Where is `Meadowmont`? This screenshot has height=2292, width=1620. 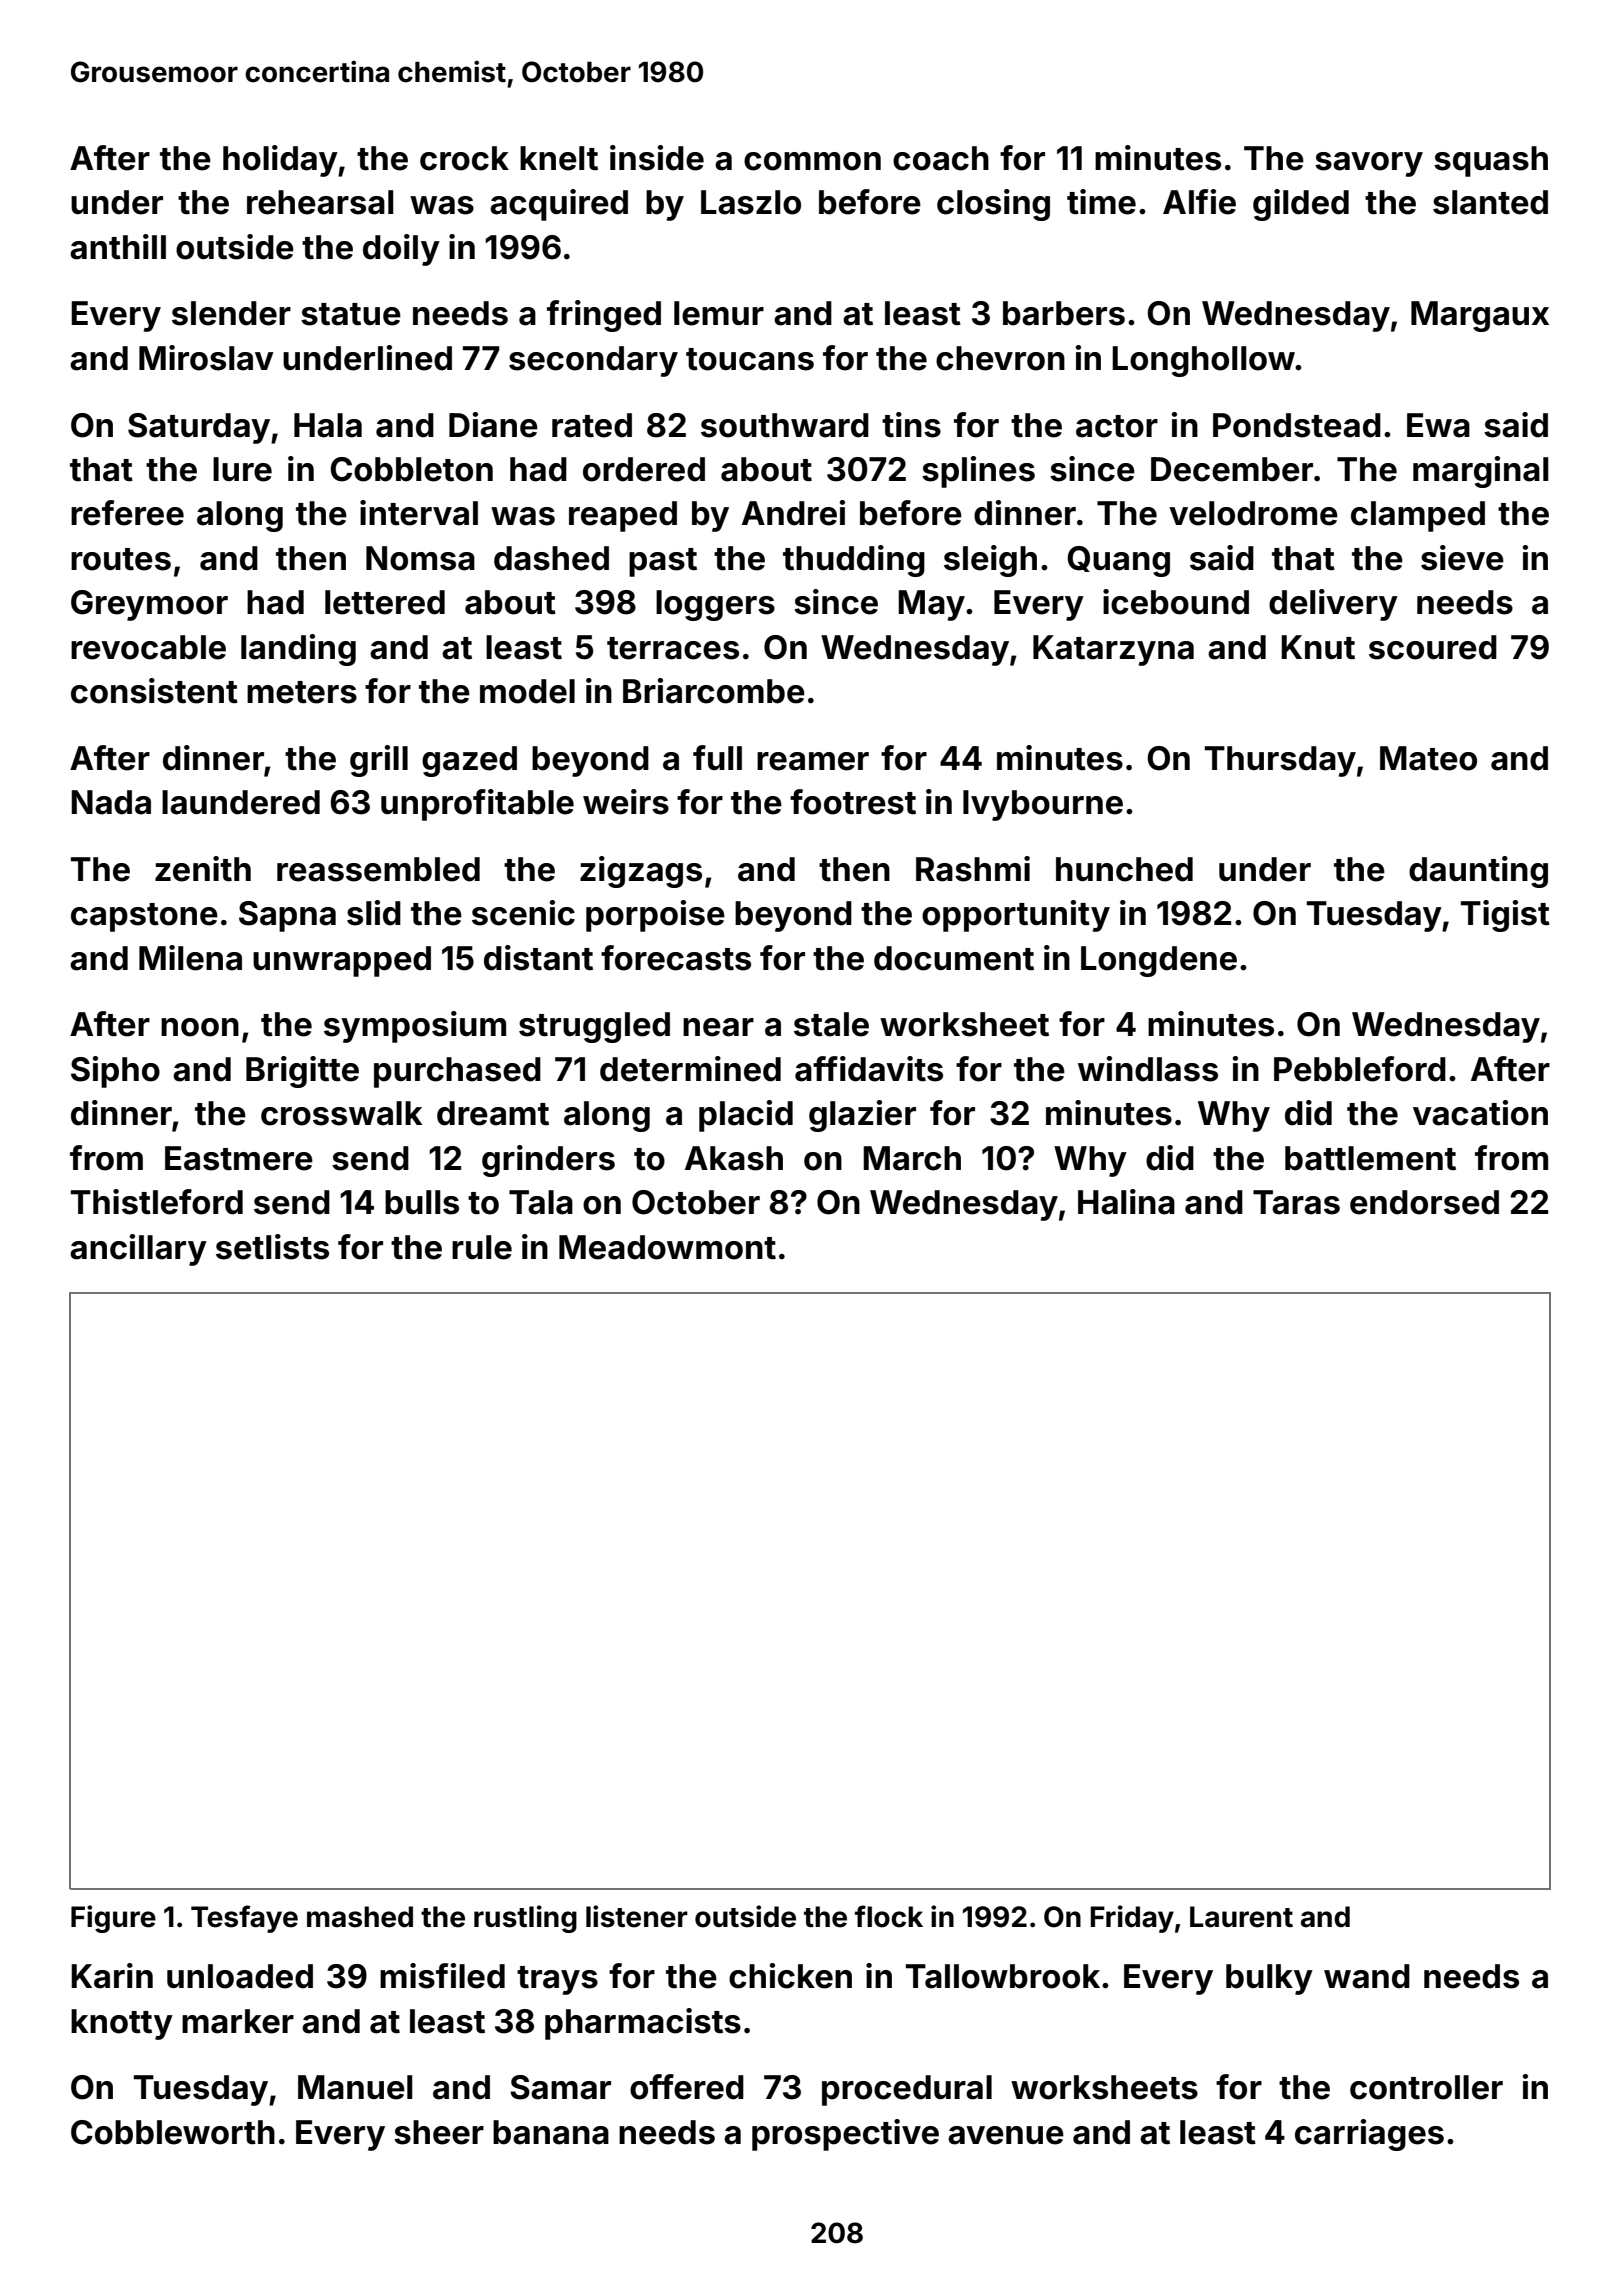 Meadowmont is located at coordinates (667, 1247).
